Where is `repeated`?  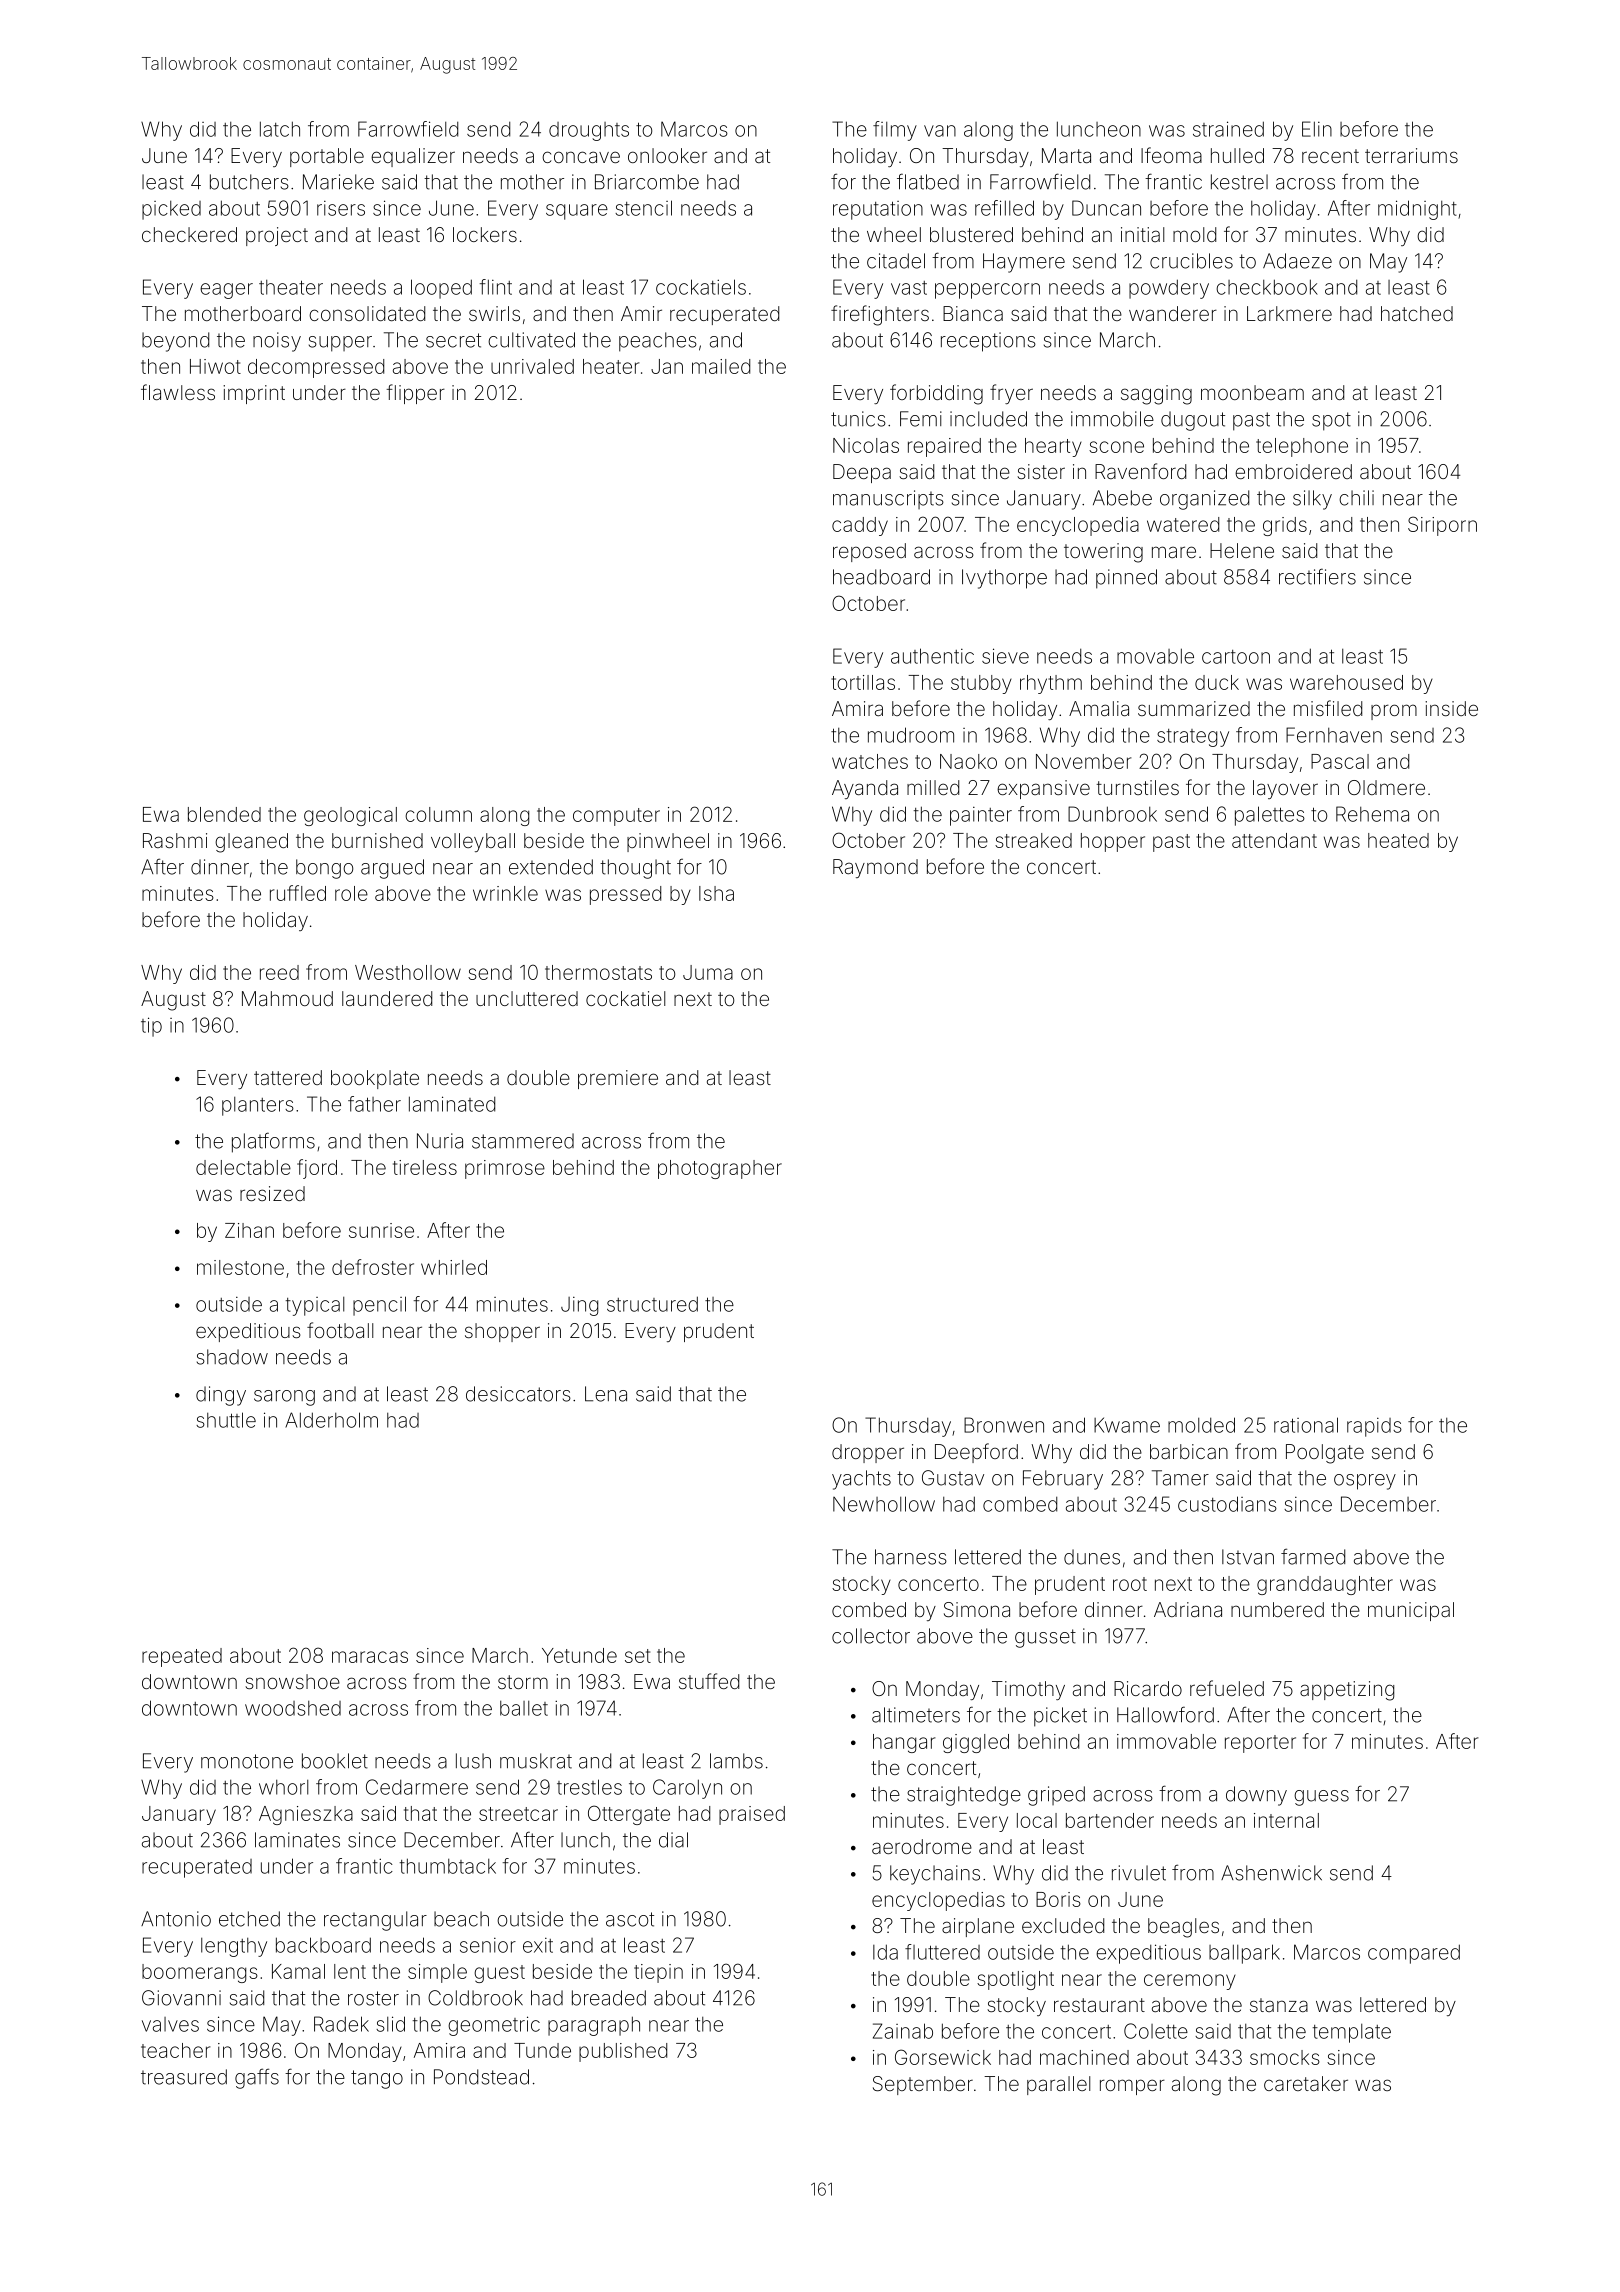
repeated is located at coordinates (182, 1657).
